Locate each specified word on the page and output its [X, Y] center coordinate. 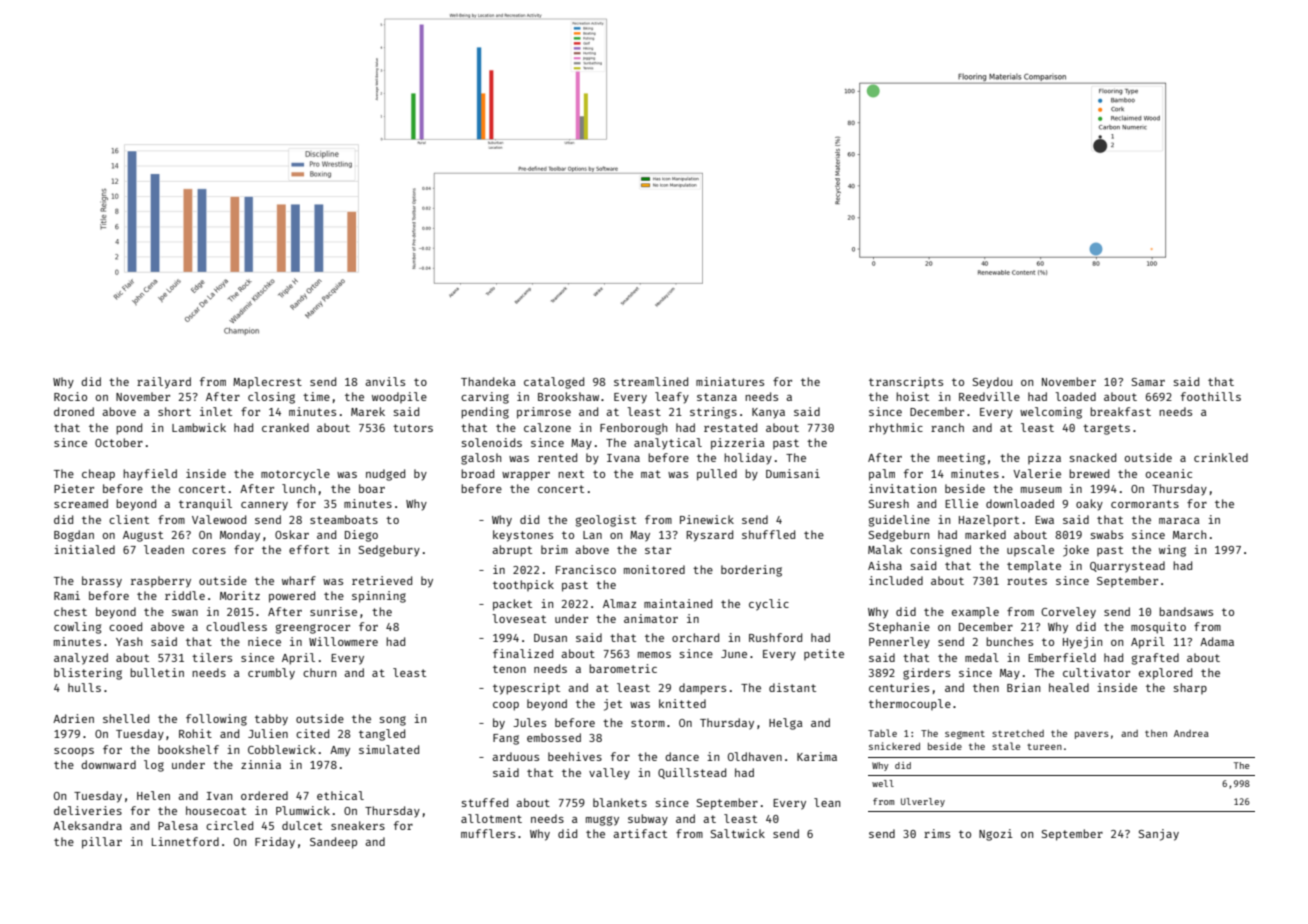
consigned [940, 551]
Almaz [619, 603]
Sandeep [333, 843]
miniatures [730, 381]
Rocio [70, 396]
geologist [606, 521]
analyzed [81, 659]
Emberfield [1062, 657]
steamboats [344, 519]
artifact [640, 833]
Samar [1148, 382]
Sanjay [1159, 835]
